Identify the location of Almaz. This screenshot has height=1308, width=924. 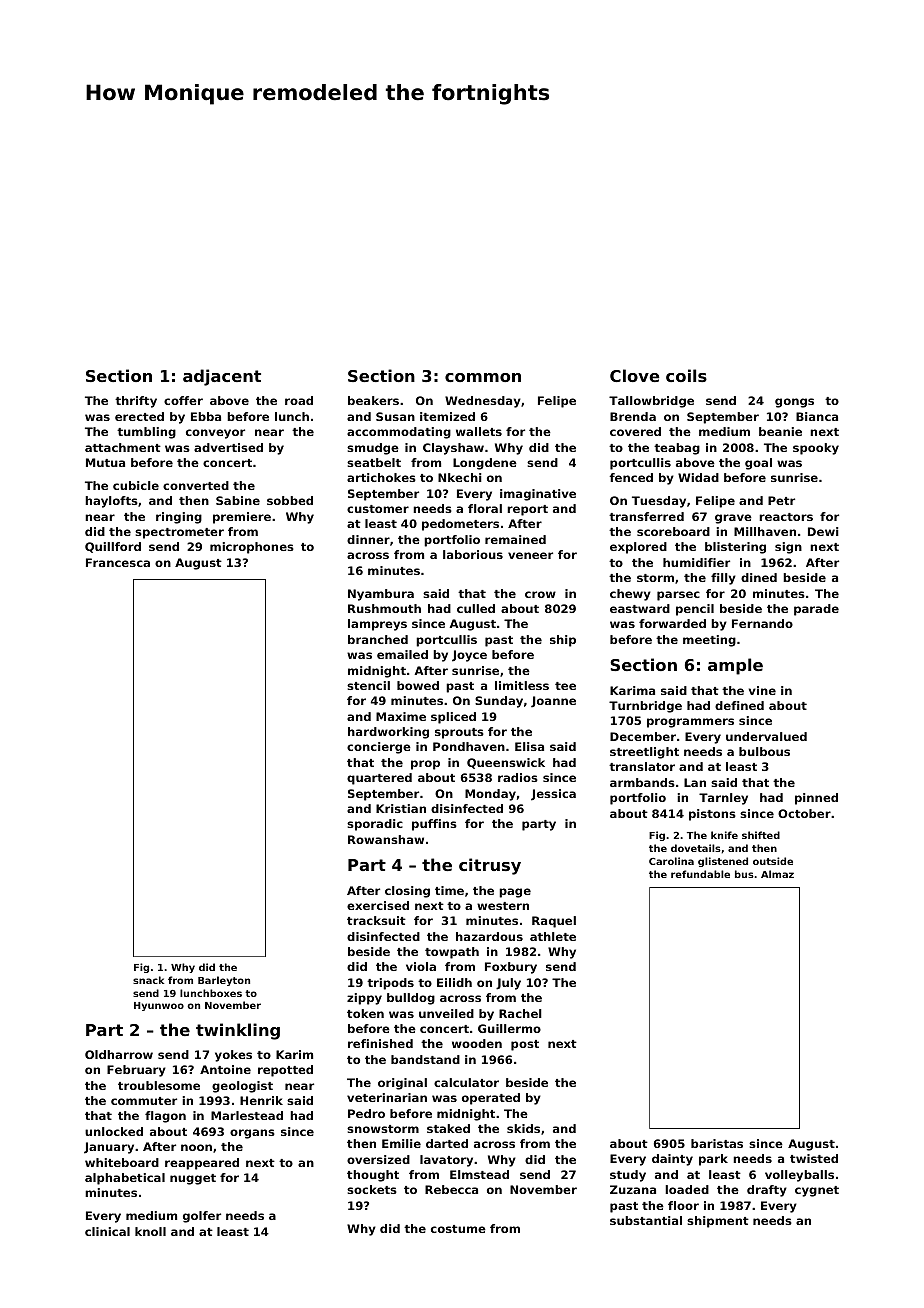
(777, 874).
